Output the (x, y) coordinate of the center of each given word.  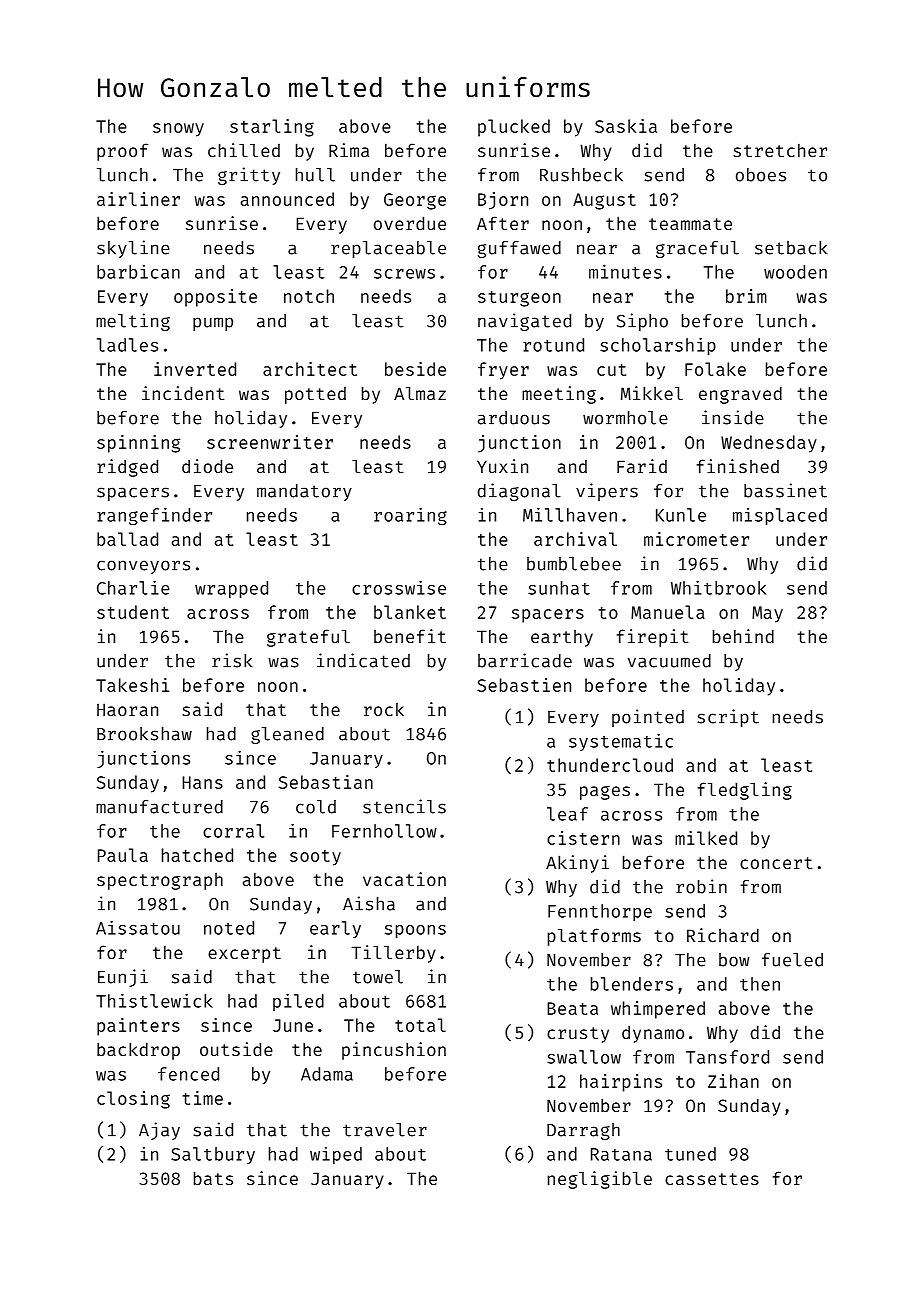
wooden (795, 272)
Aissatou (138, 927)
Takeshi (132, 685)
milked (706, 838)
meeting (559, 395)
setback (791, 248)
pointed (648, 718)
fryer (503, 371)
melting (133, 322)
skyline (133, 249)
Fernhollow (384, 831)
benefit (410, 636)
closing (133, 1100)
